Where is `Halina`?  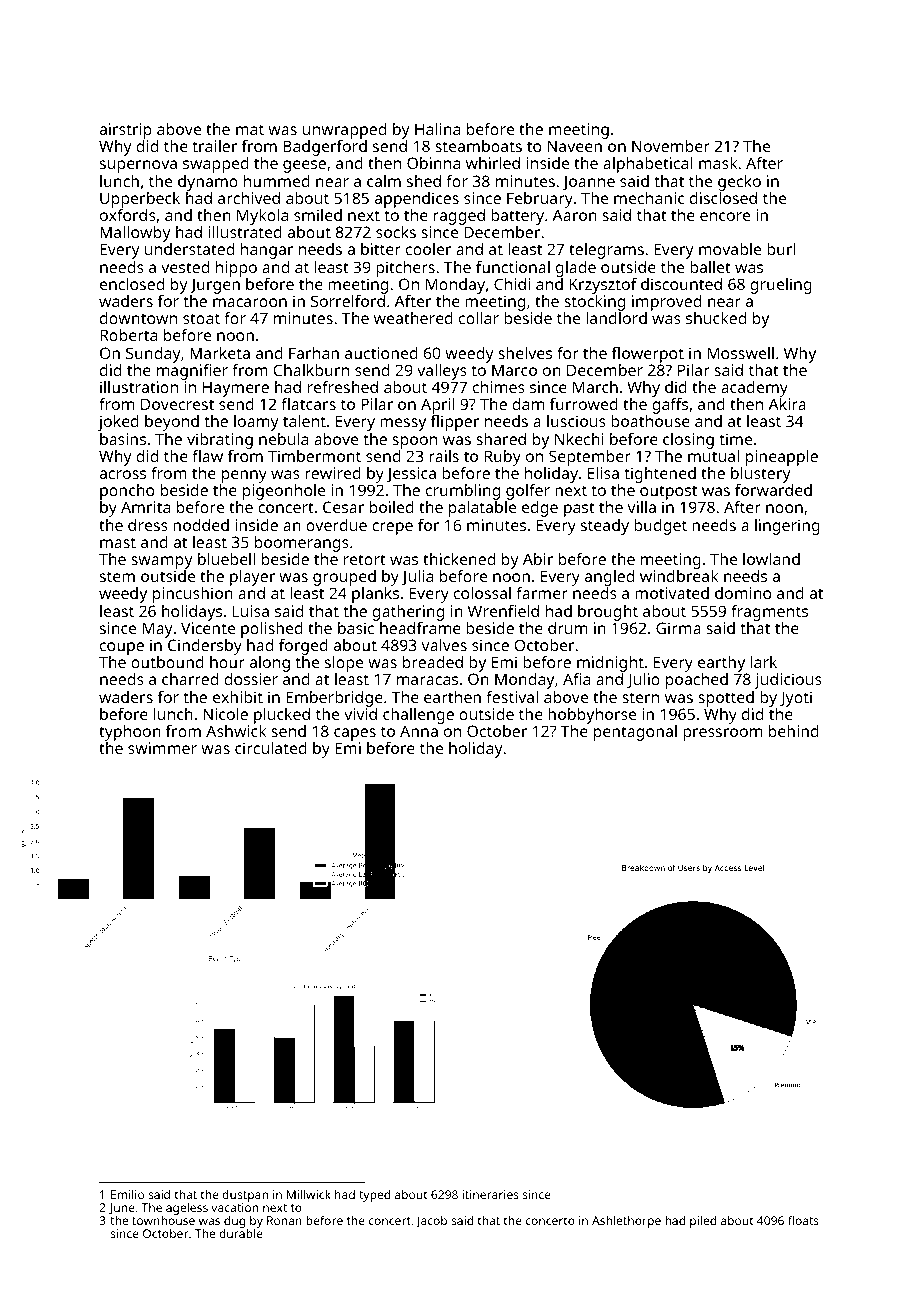 Halina is located at coordinates (437, 129).
